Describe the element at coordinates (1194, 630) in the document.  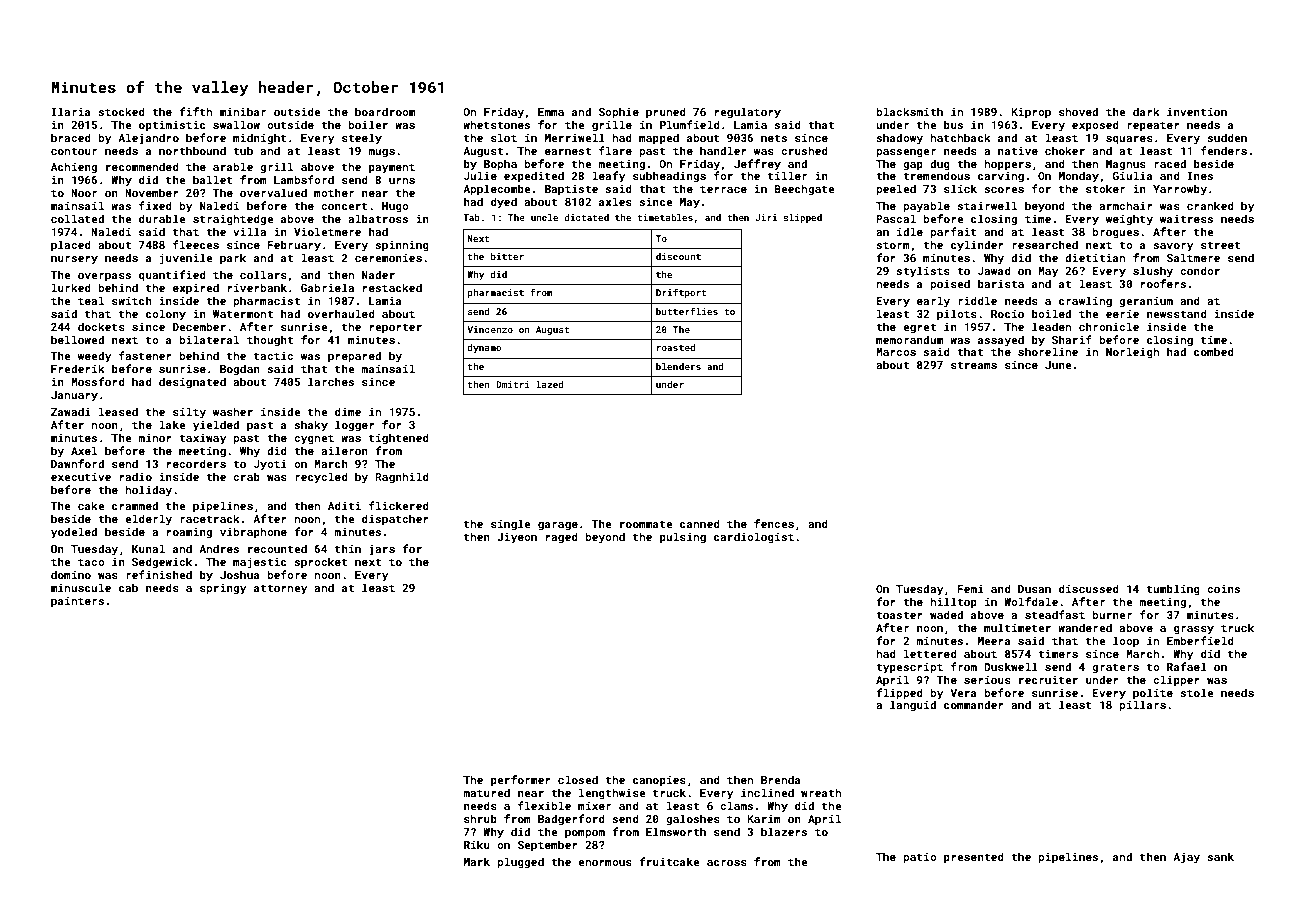
I see `grassy` at that location.
